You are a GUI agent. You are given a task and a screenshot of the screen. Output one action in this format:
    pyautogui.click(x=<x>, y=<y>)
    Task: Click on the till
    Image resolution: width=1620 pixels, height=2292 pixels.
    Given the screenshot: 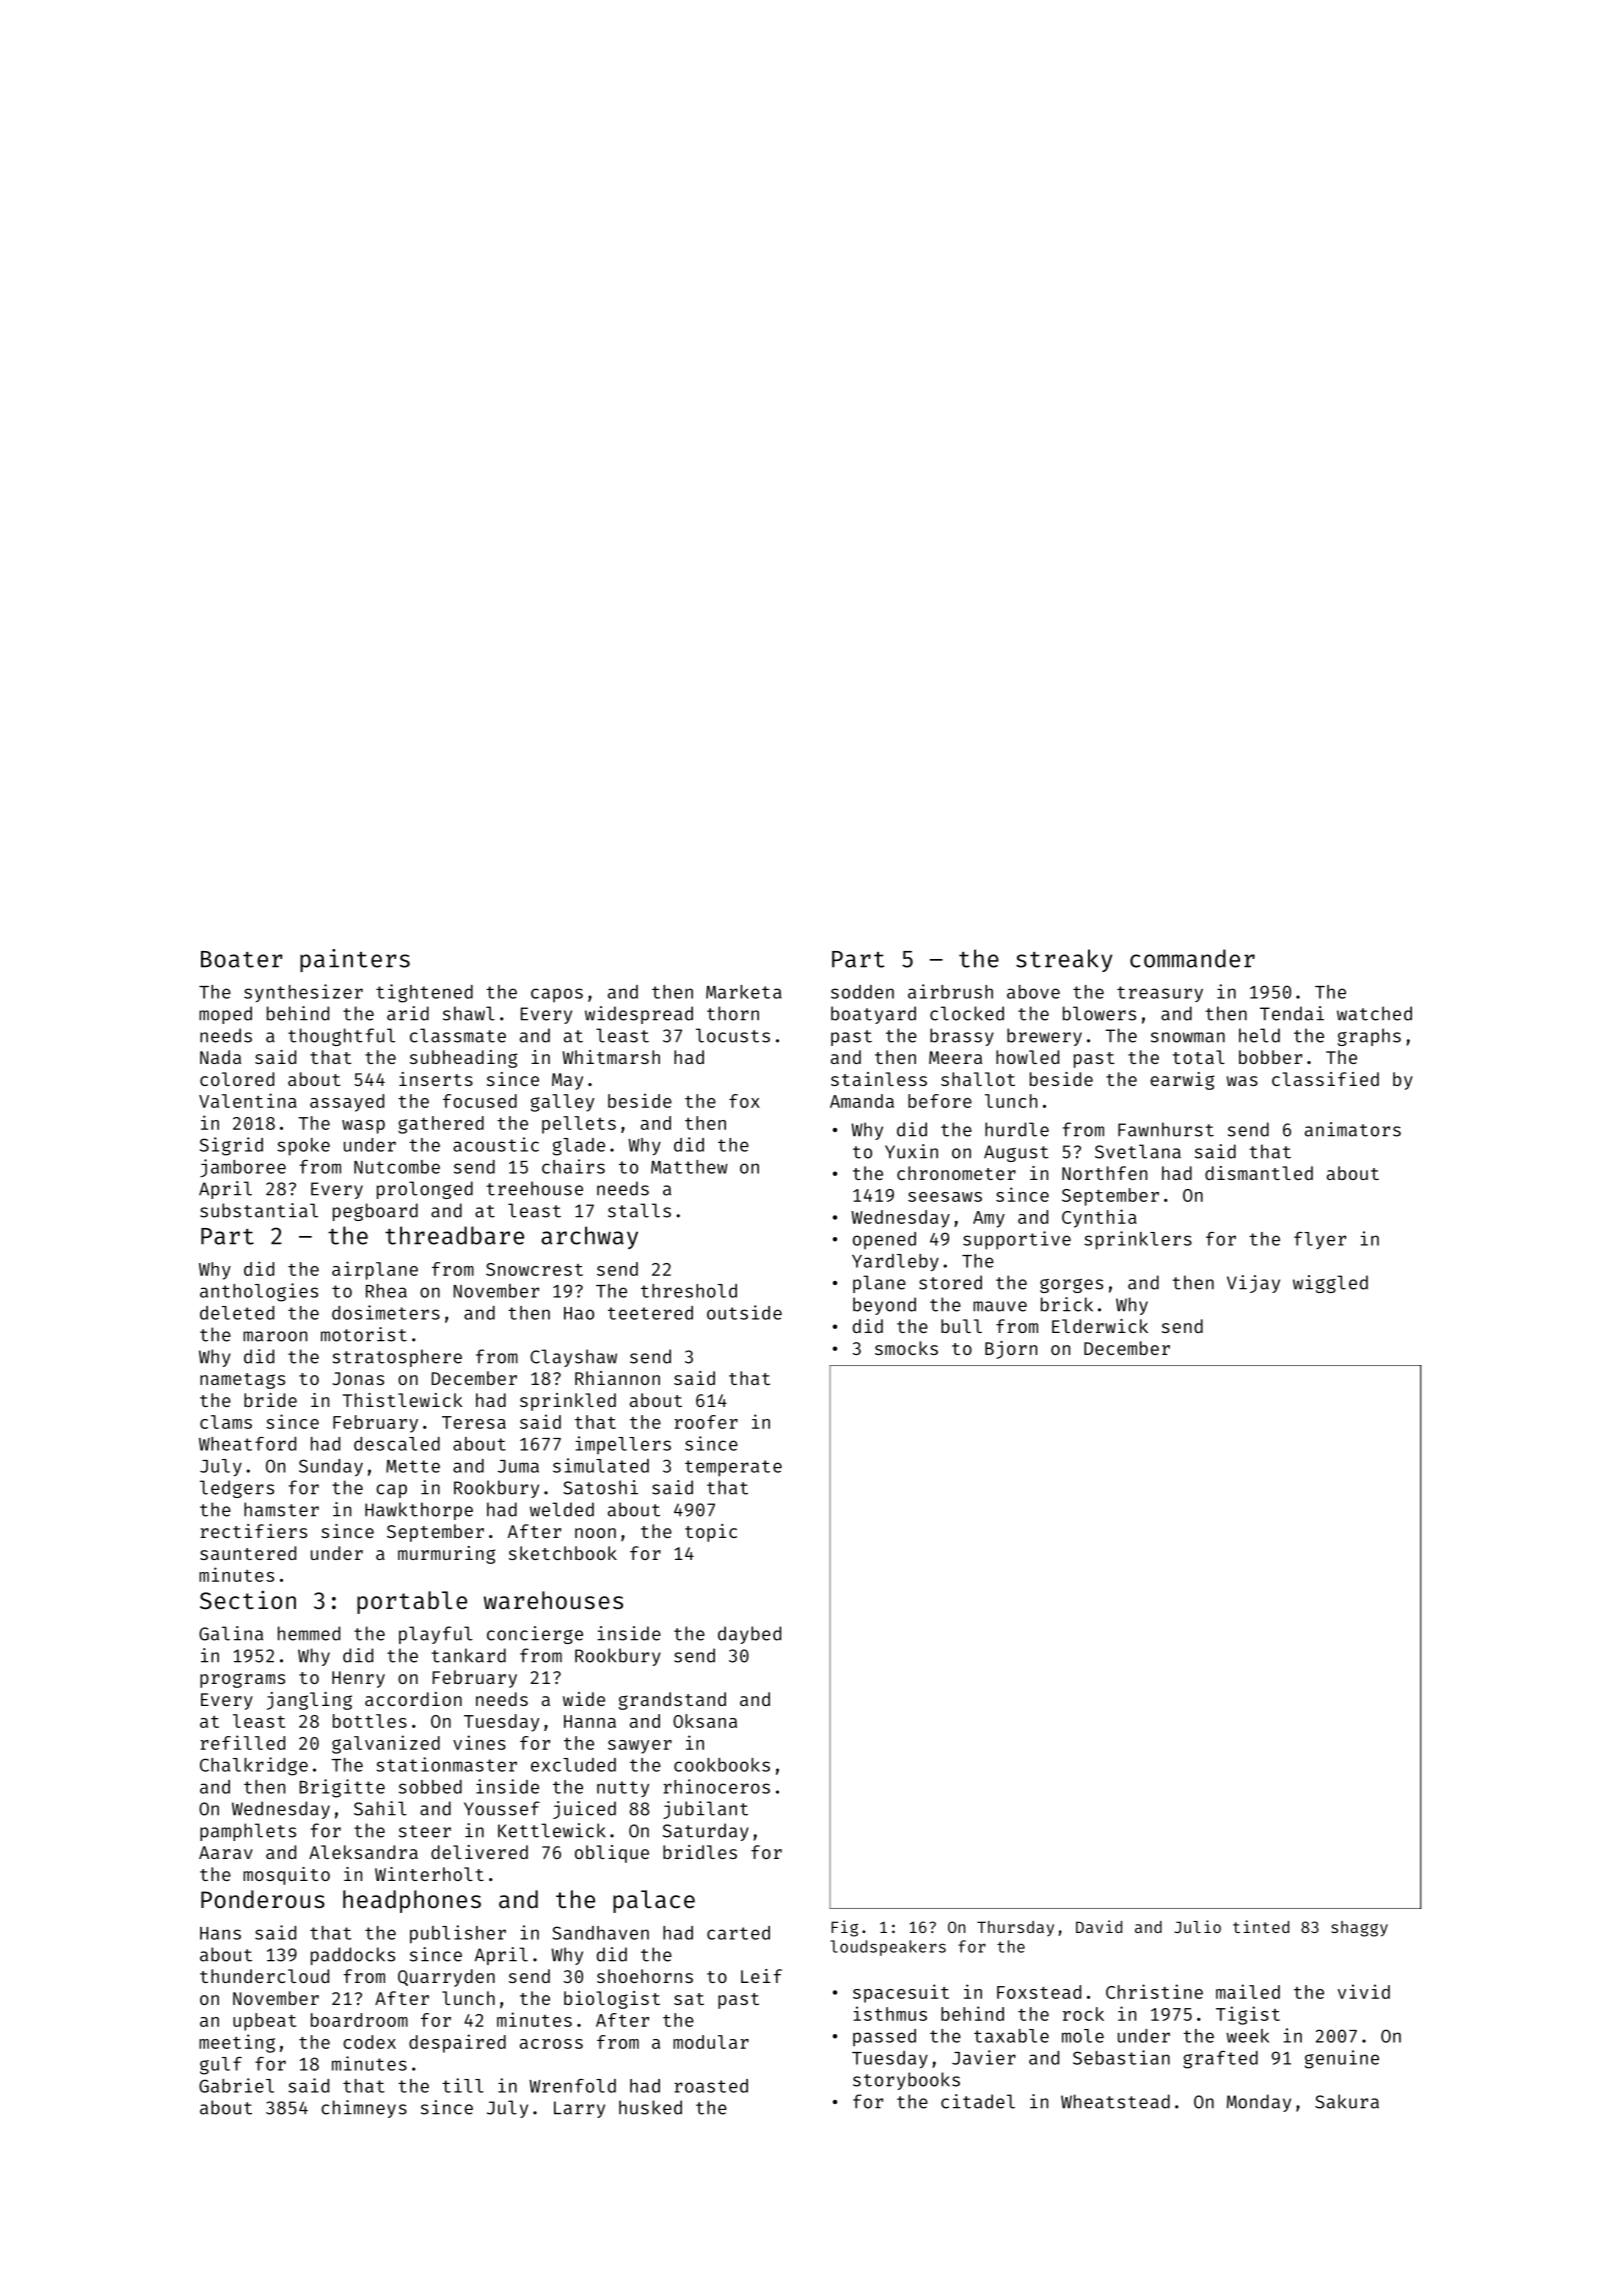 What is the action you would take?
    pyautogui.click(x=462, y=2085)
